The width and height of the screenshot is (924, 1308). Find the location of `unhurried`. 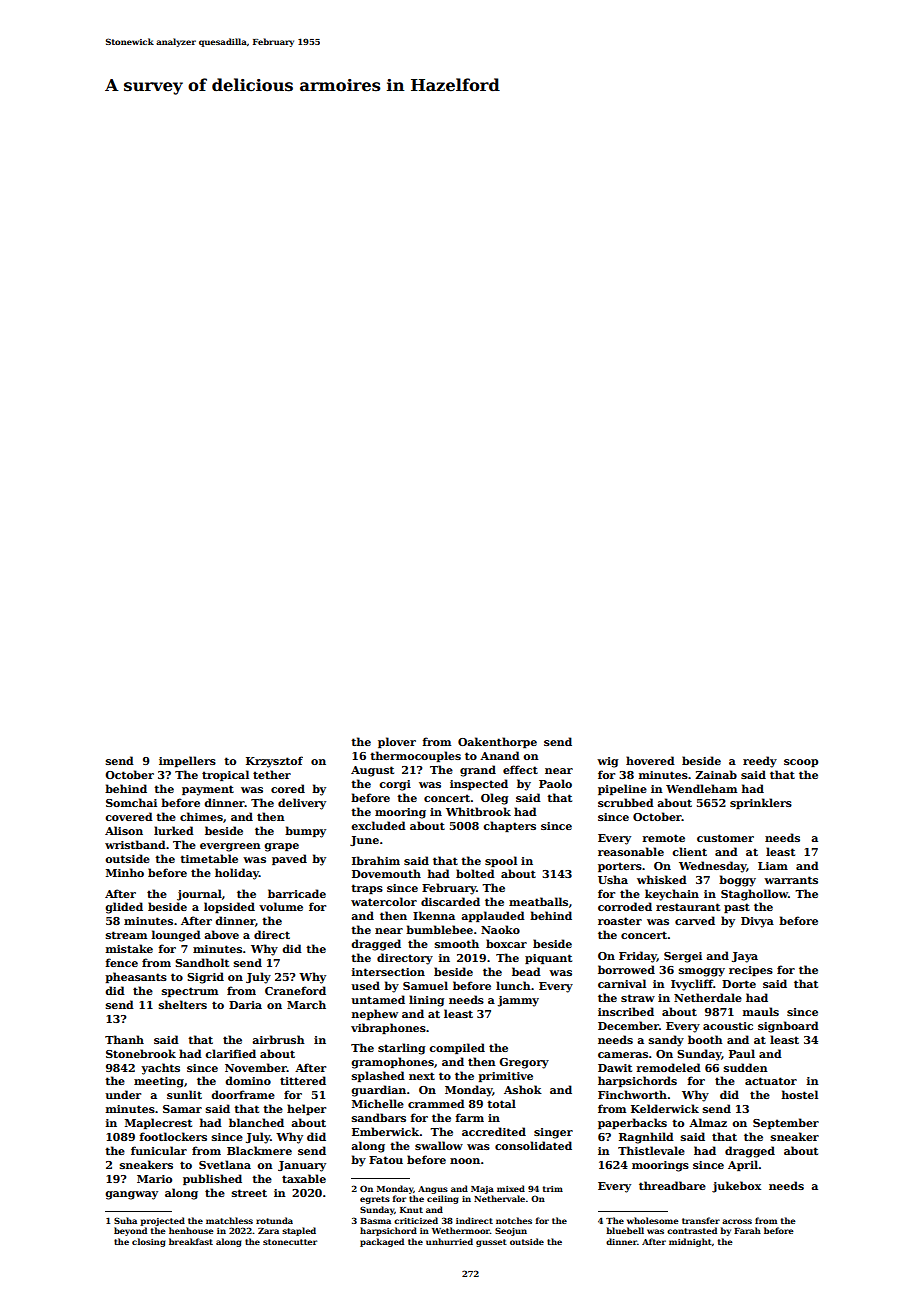

unhurried is located at coordinates (449, 1241).
